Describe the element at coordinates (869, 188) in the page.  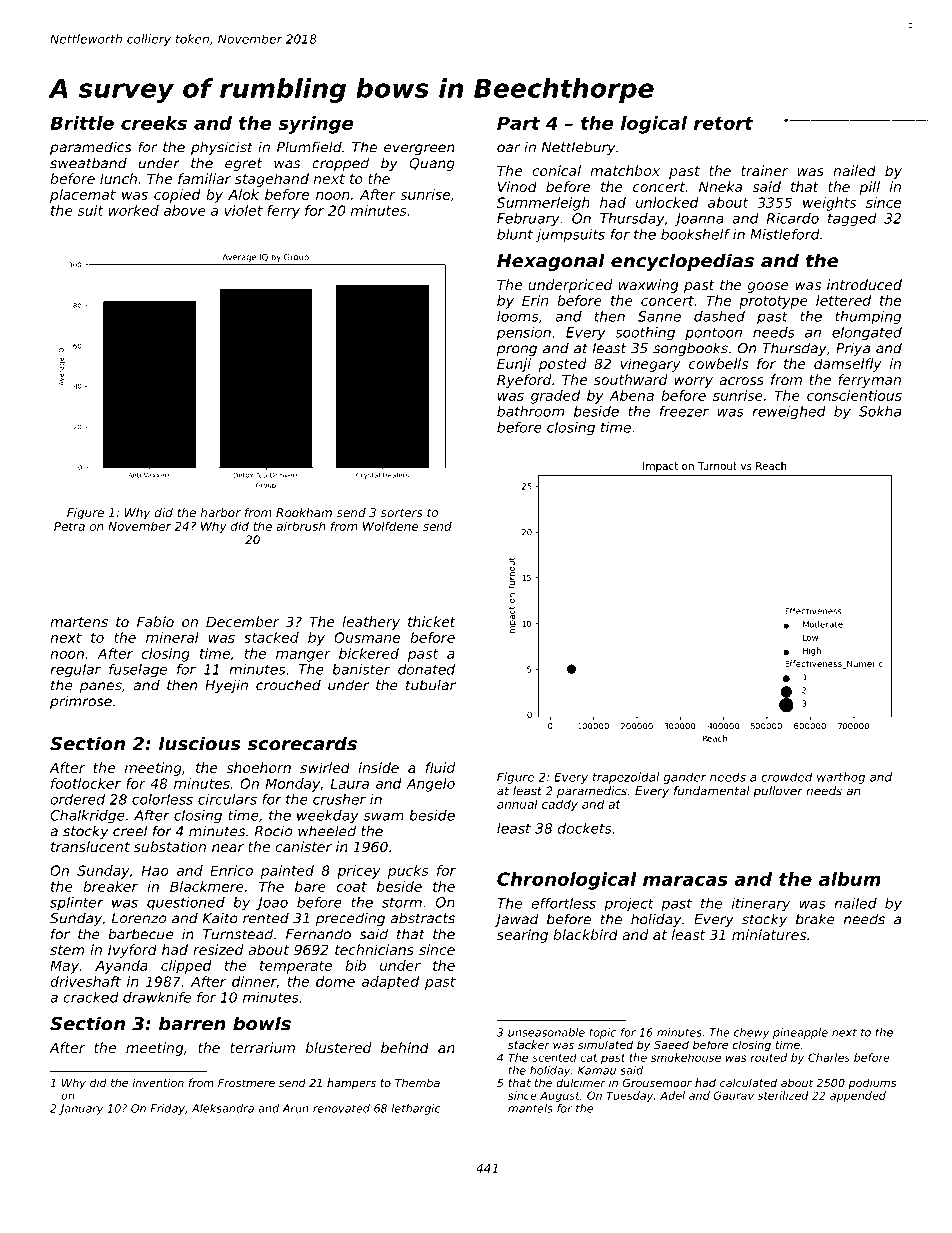
I see `pill` at that location.
